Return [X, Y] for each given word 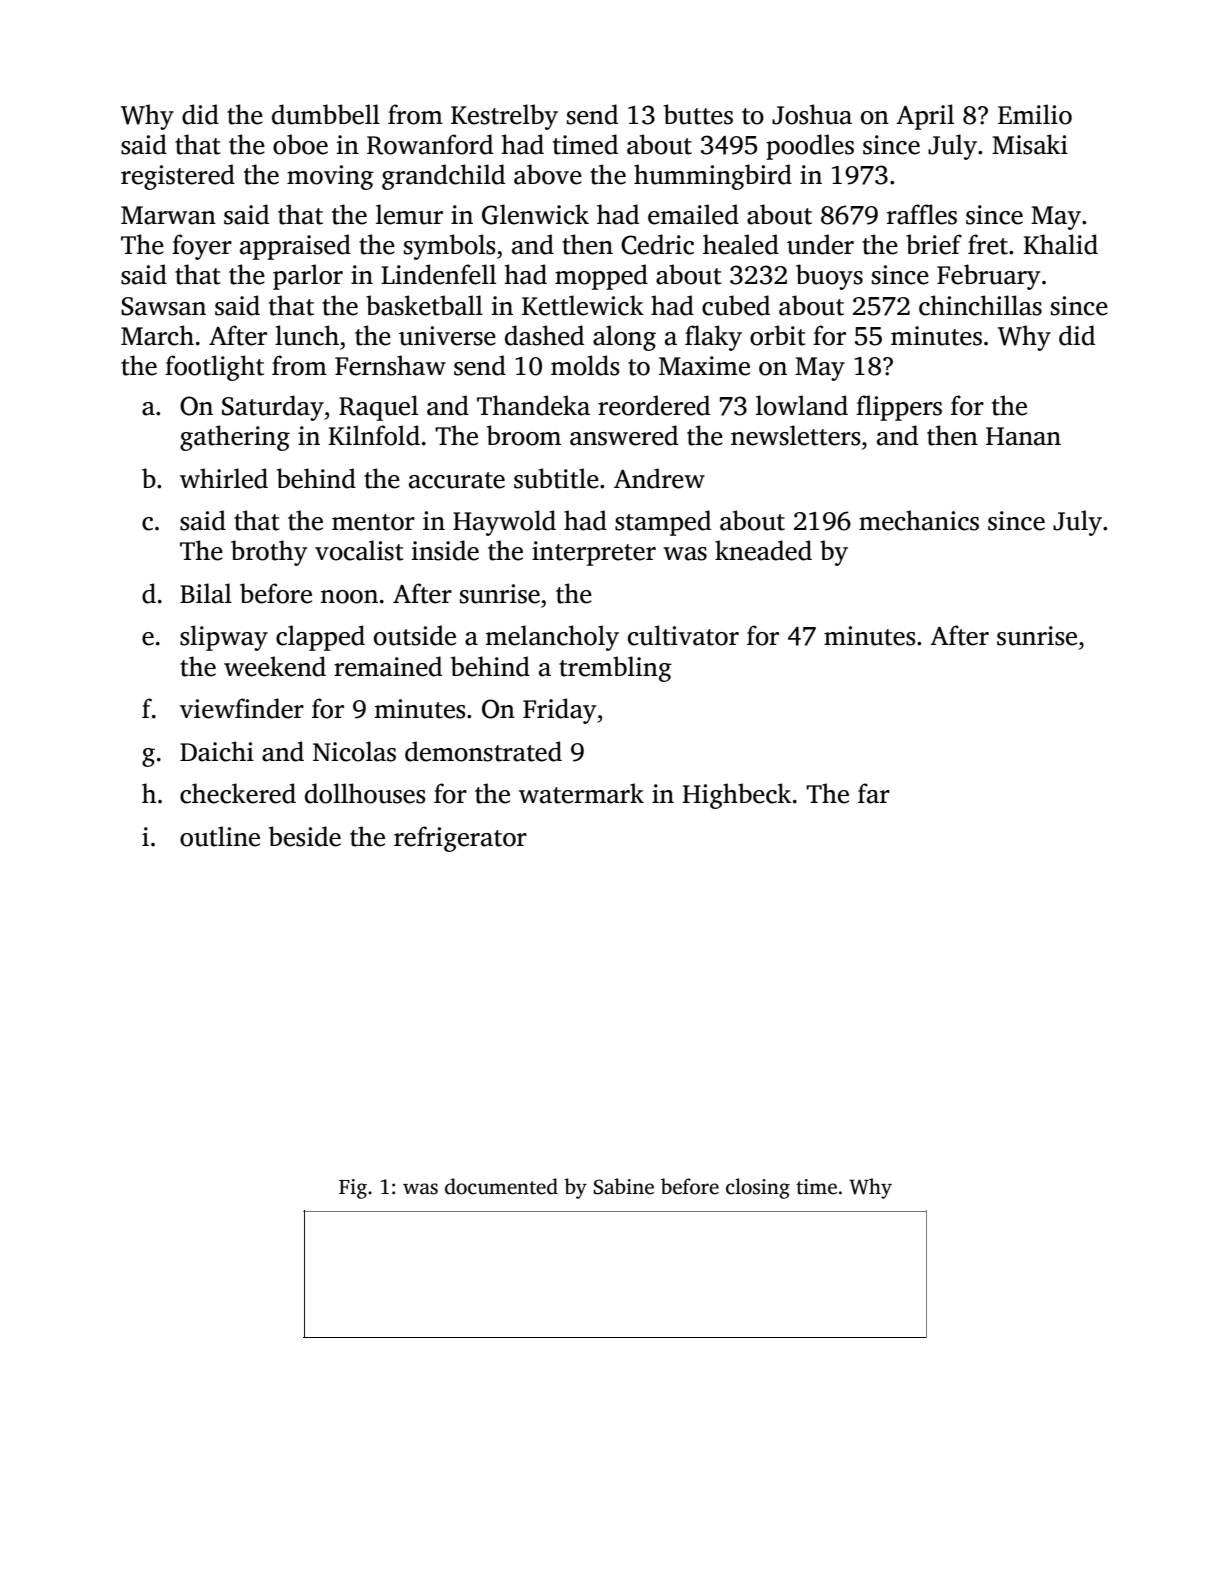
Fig [353, 1189]
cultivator [683, 635]
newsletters [796, 435]
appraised [295, 247]
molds [585, 365]
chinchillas [980, 305]
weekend [275, 666]
